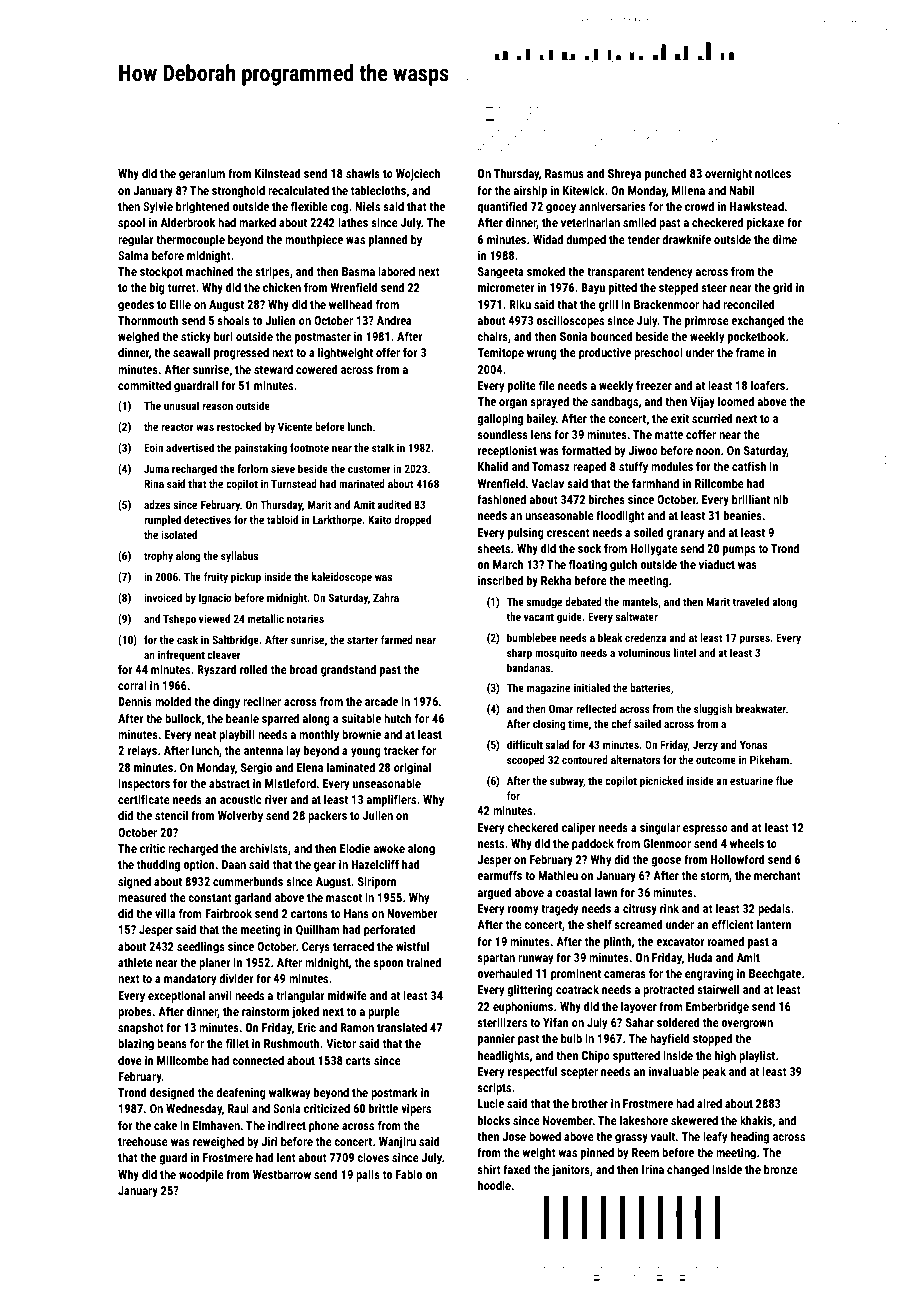  What do you see at coordinates (773, 173) in the image?
I see `notices` at bounding box center [773, 173].
